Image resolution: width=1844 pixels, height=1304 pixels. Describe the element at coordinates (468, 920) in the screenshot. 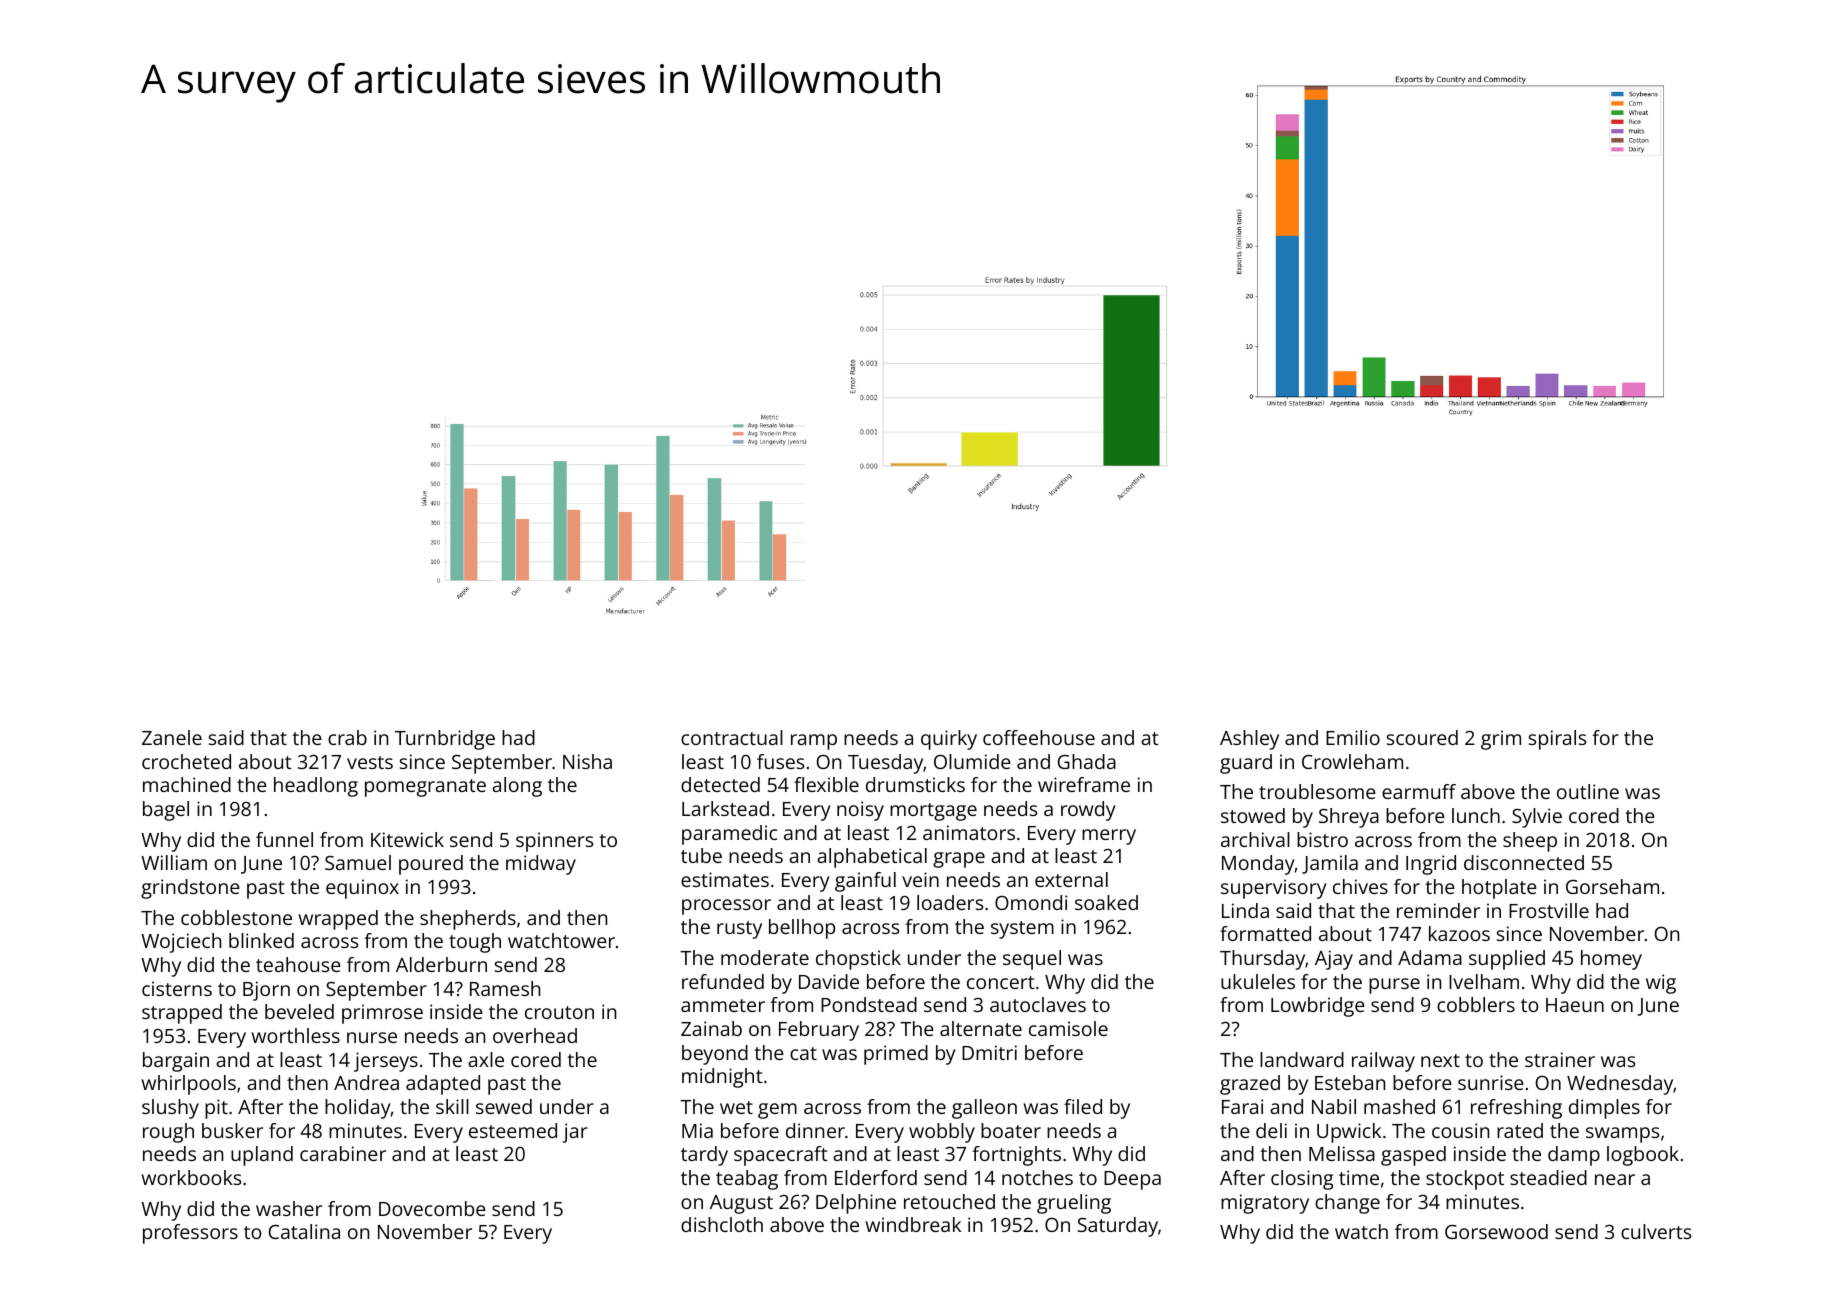

I see `shepherds` at that location.
